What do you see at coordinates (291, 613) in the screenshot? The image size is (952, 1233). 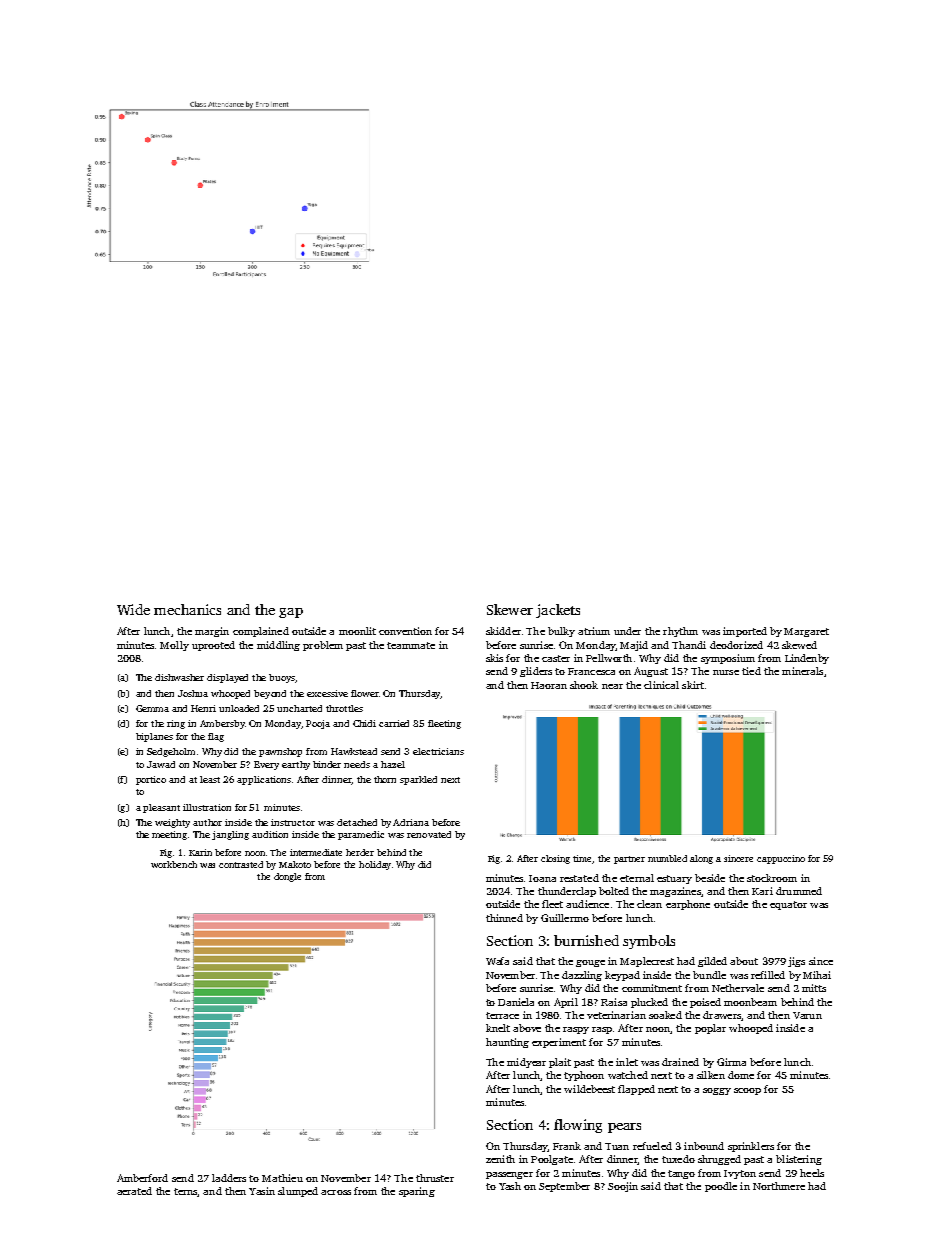 I see `gap` at bounding box center [291, 613].
